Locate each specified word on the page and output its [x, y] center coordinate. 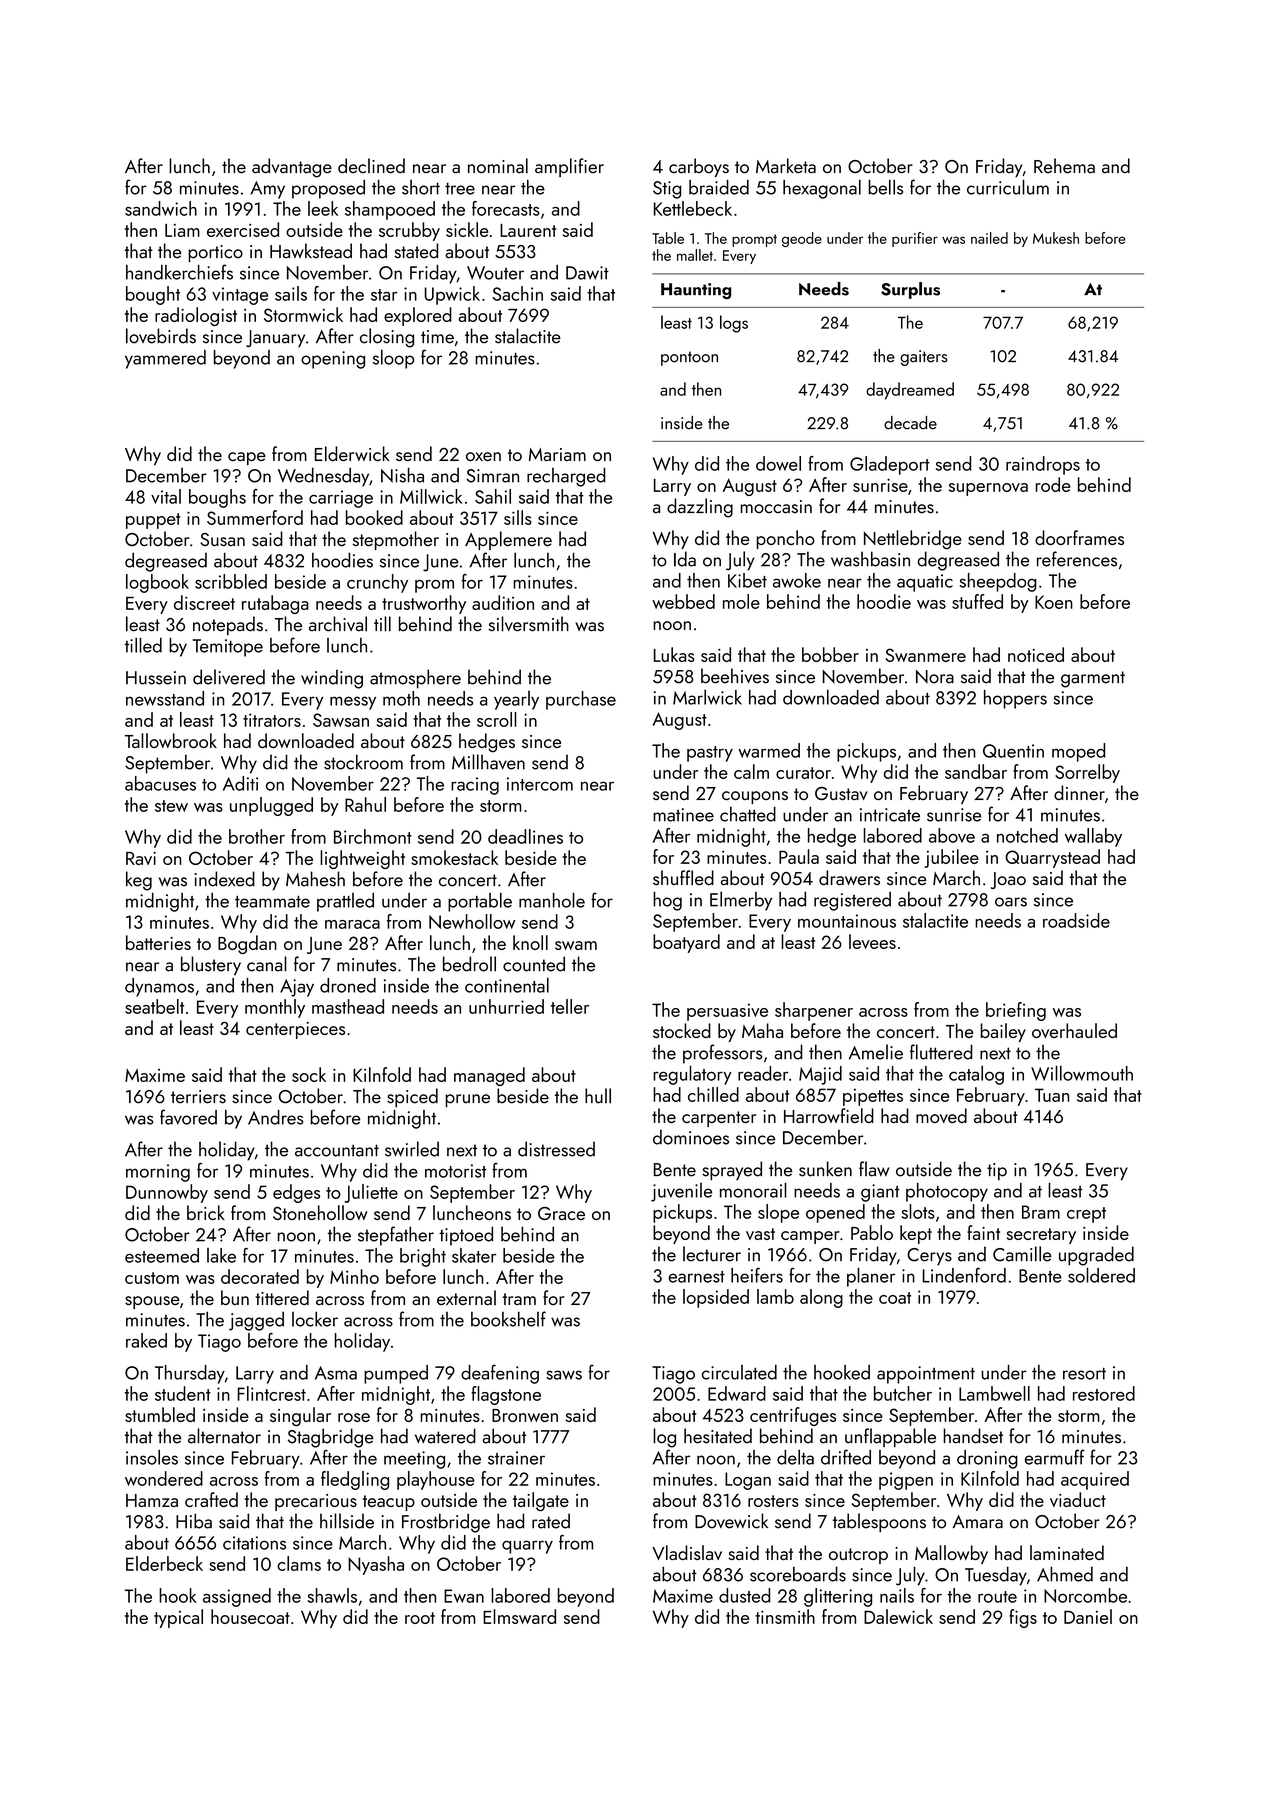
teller [570, 1006]
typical [178, 1618]
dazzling [700, 508]
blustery [211, 966]
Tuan [1052, 1095]
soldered [1101, 1275]
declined [371, 166]
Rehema [1064, 166]
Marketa [786, 166]
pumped [396, 1374]
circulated [739, 1372]
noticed [1036, 654]
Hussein [156, 678]
